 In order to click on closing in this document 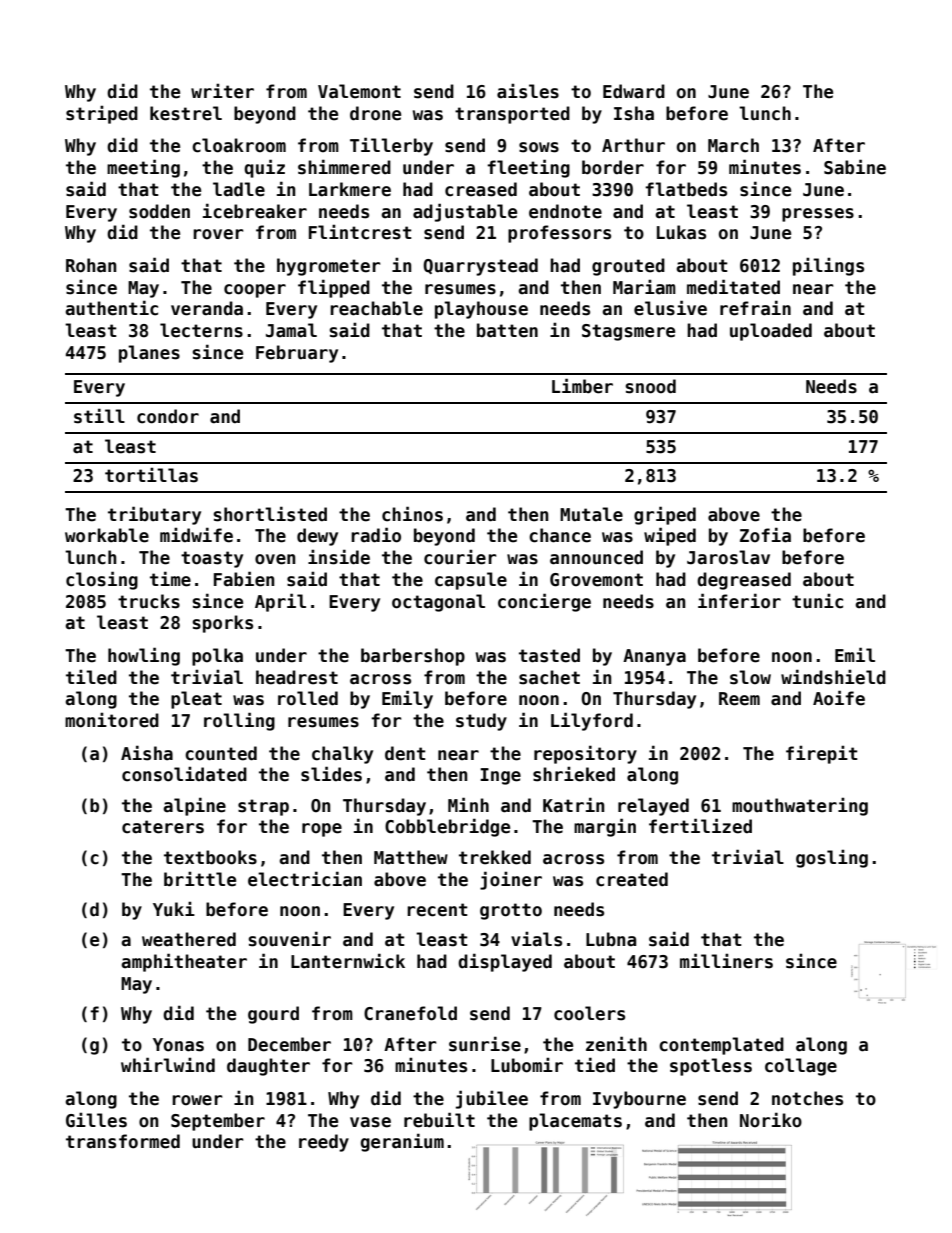, I will do `click(102, 580)`.
